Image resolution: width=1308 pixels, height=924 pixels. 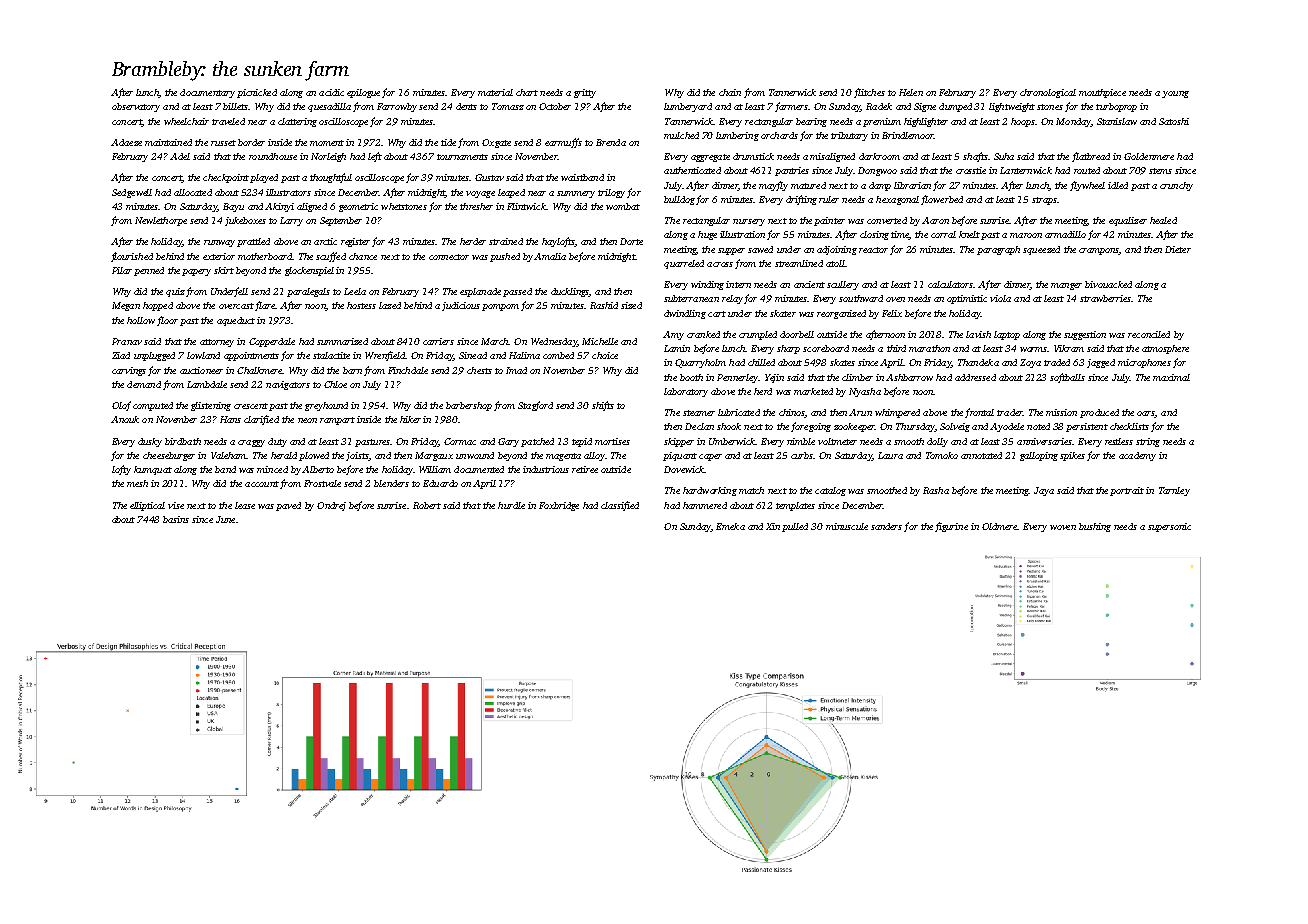 What do you see at coordinates (331, 506) in the screenshot?
I see `Ondrej` at bounding box center [331, 506].
